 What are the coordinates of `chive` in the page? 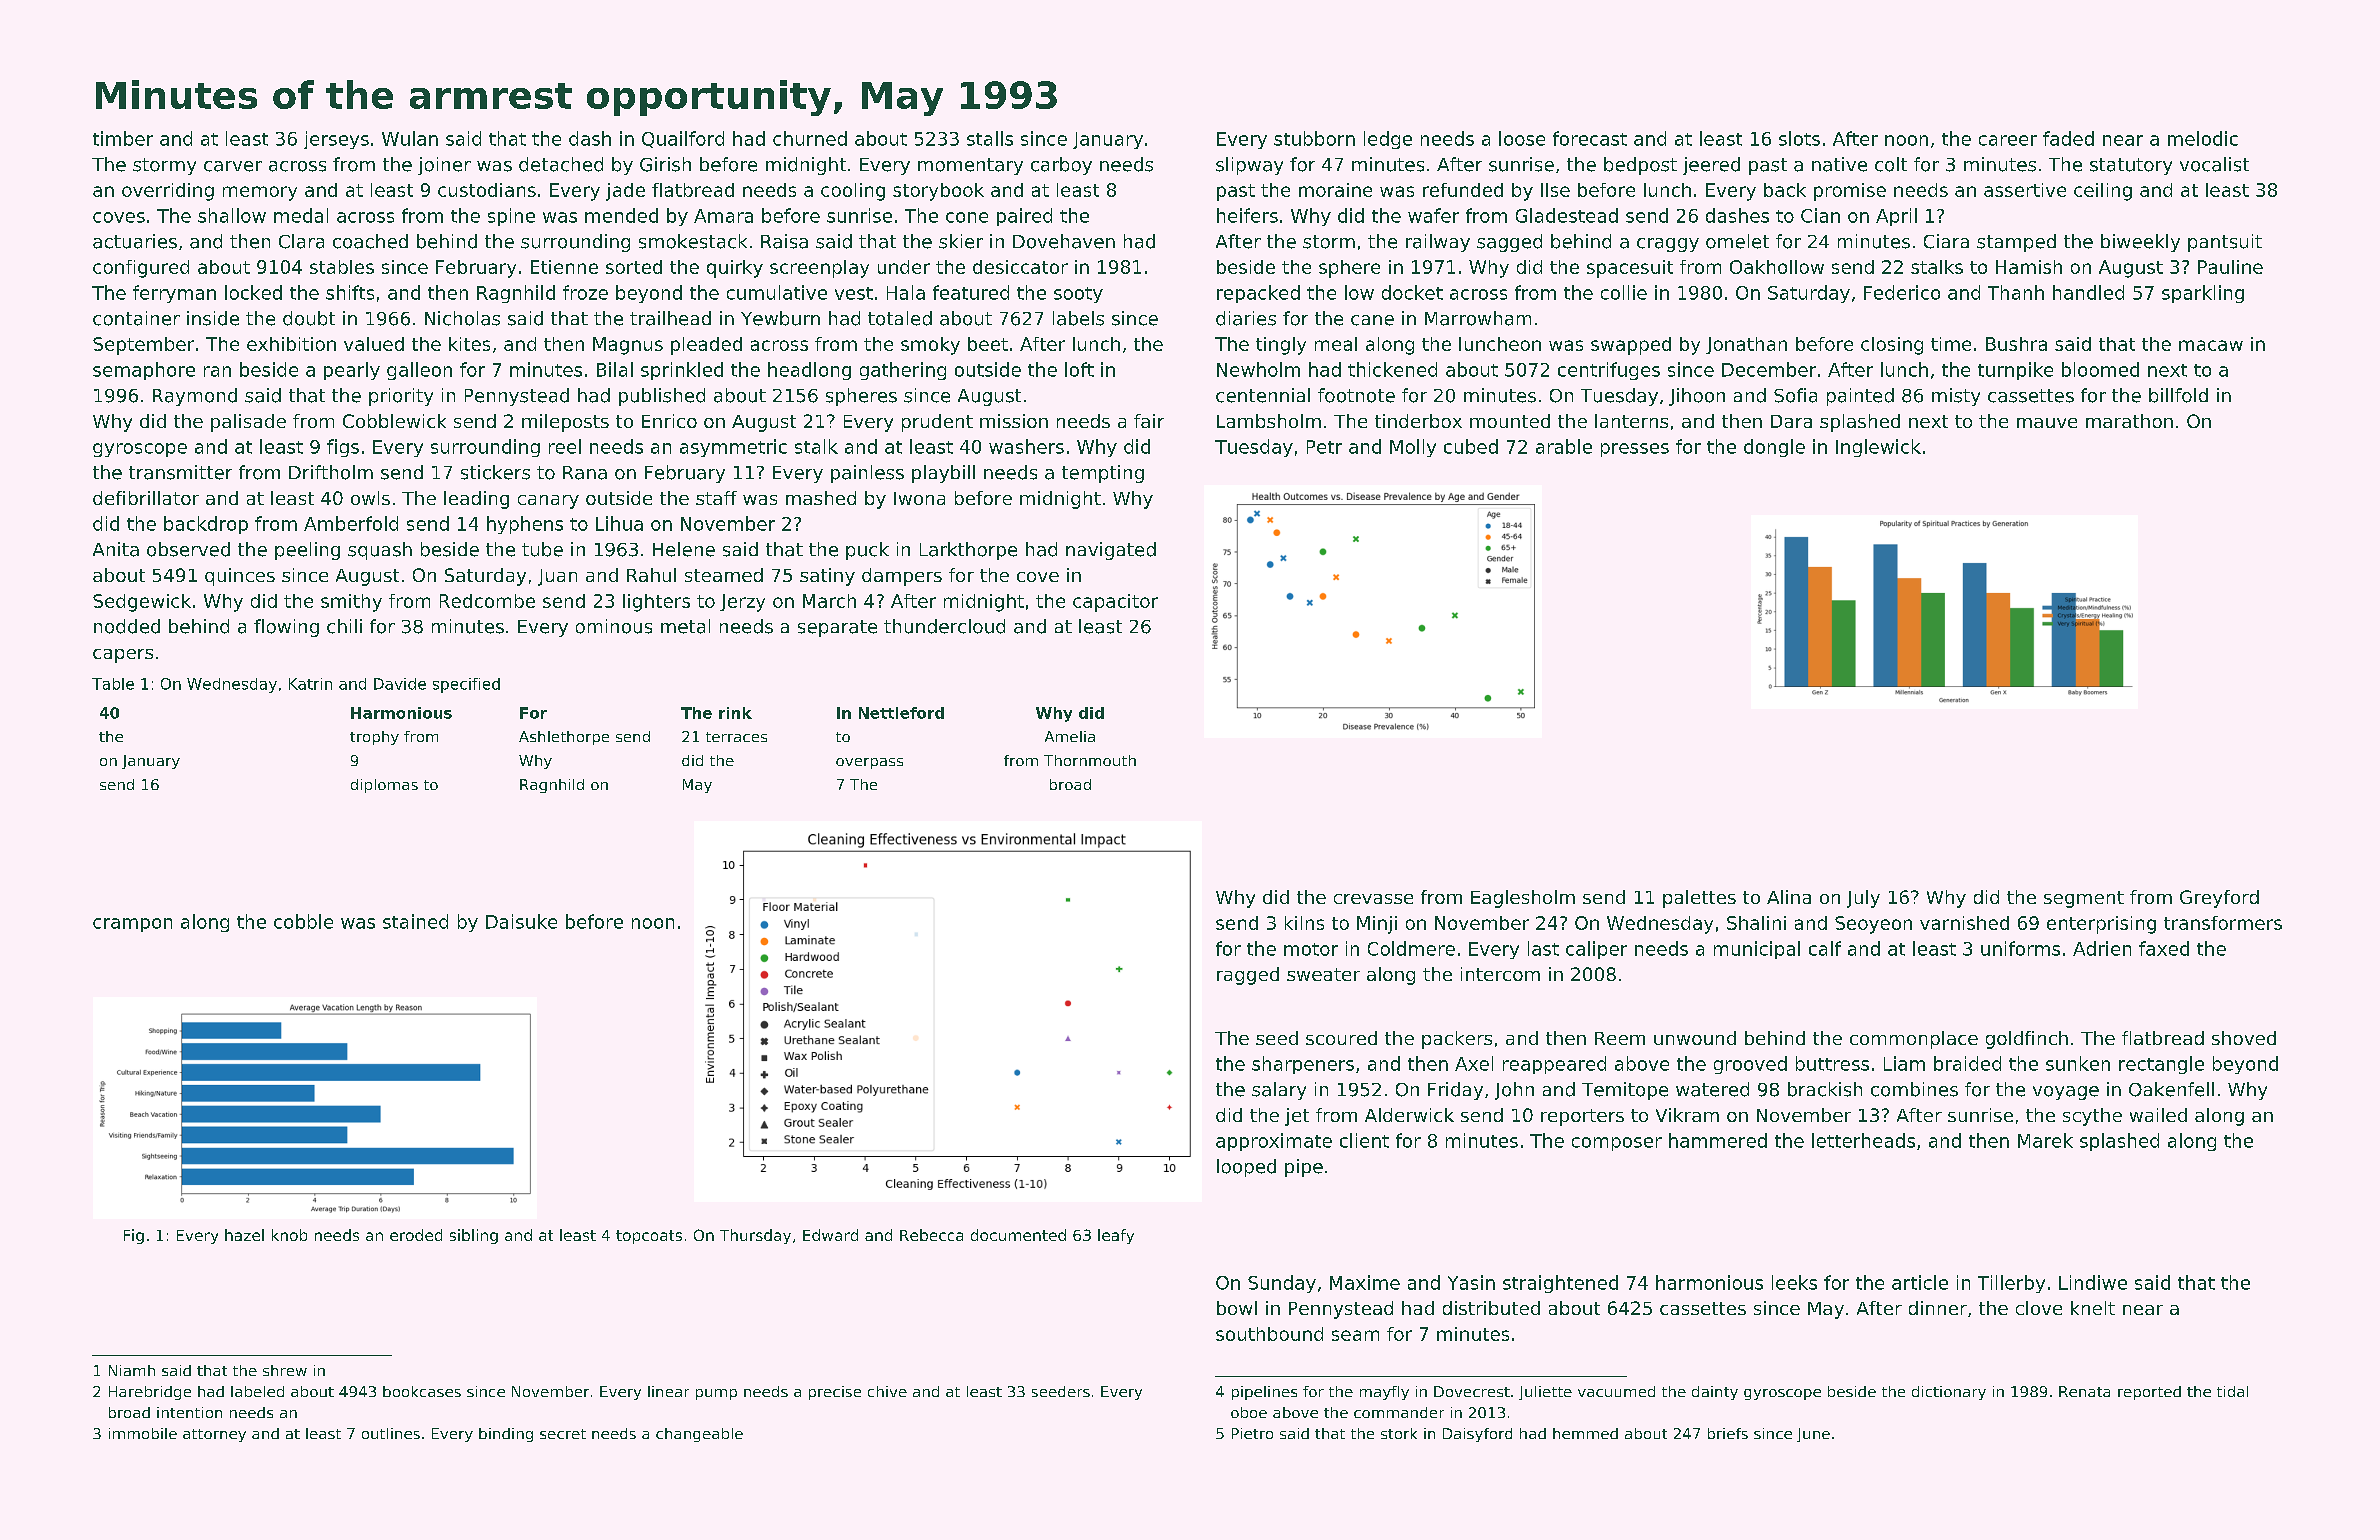 It's located at (887, 1391).
